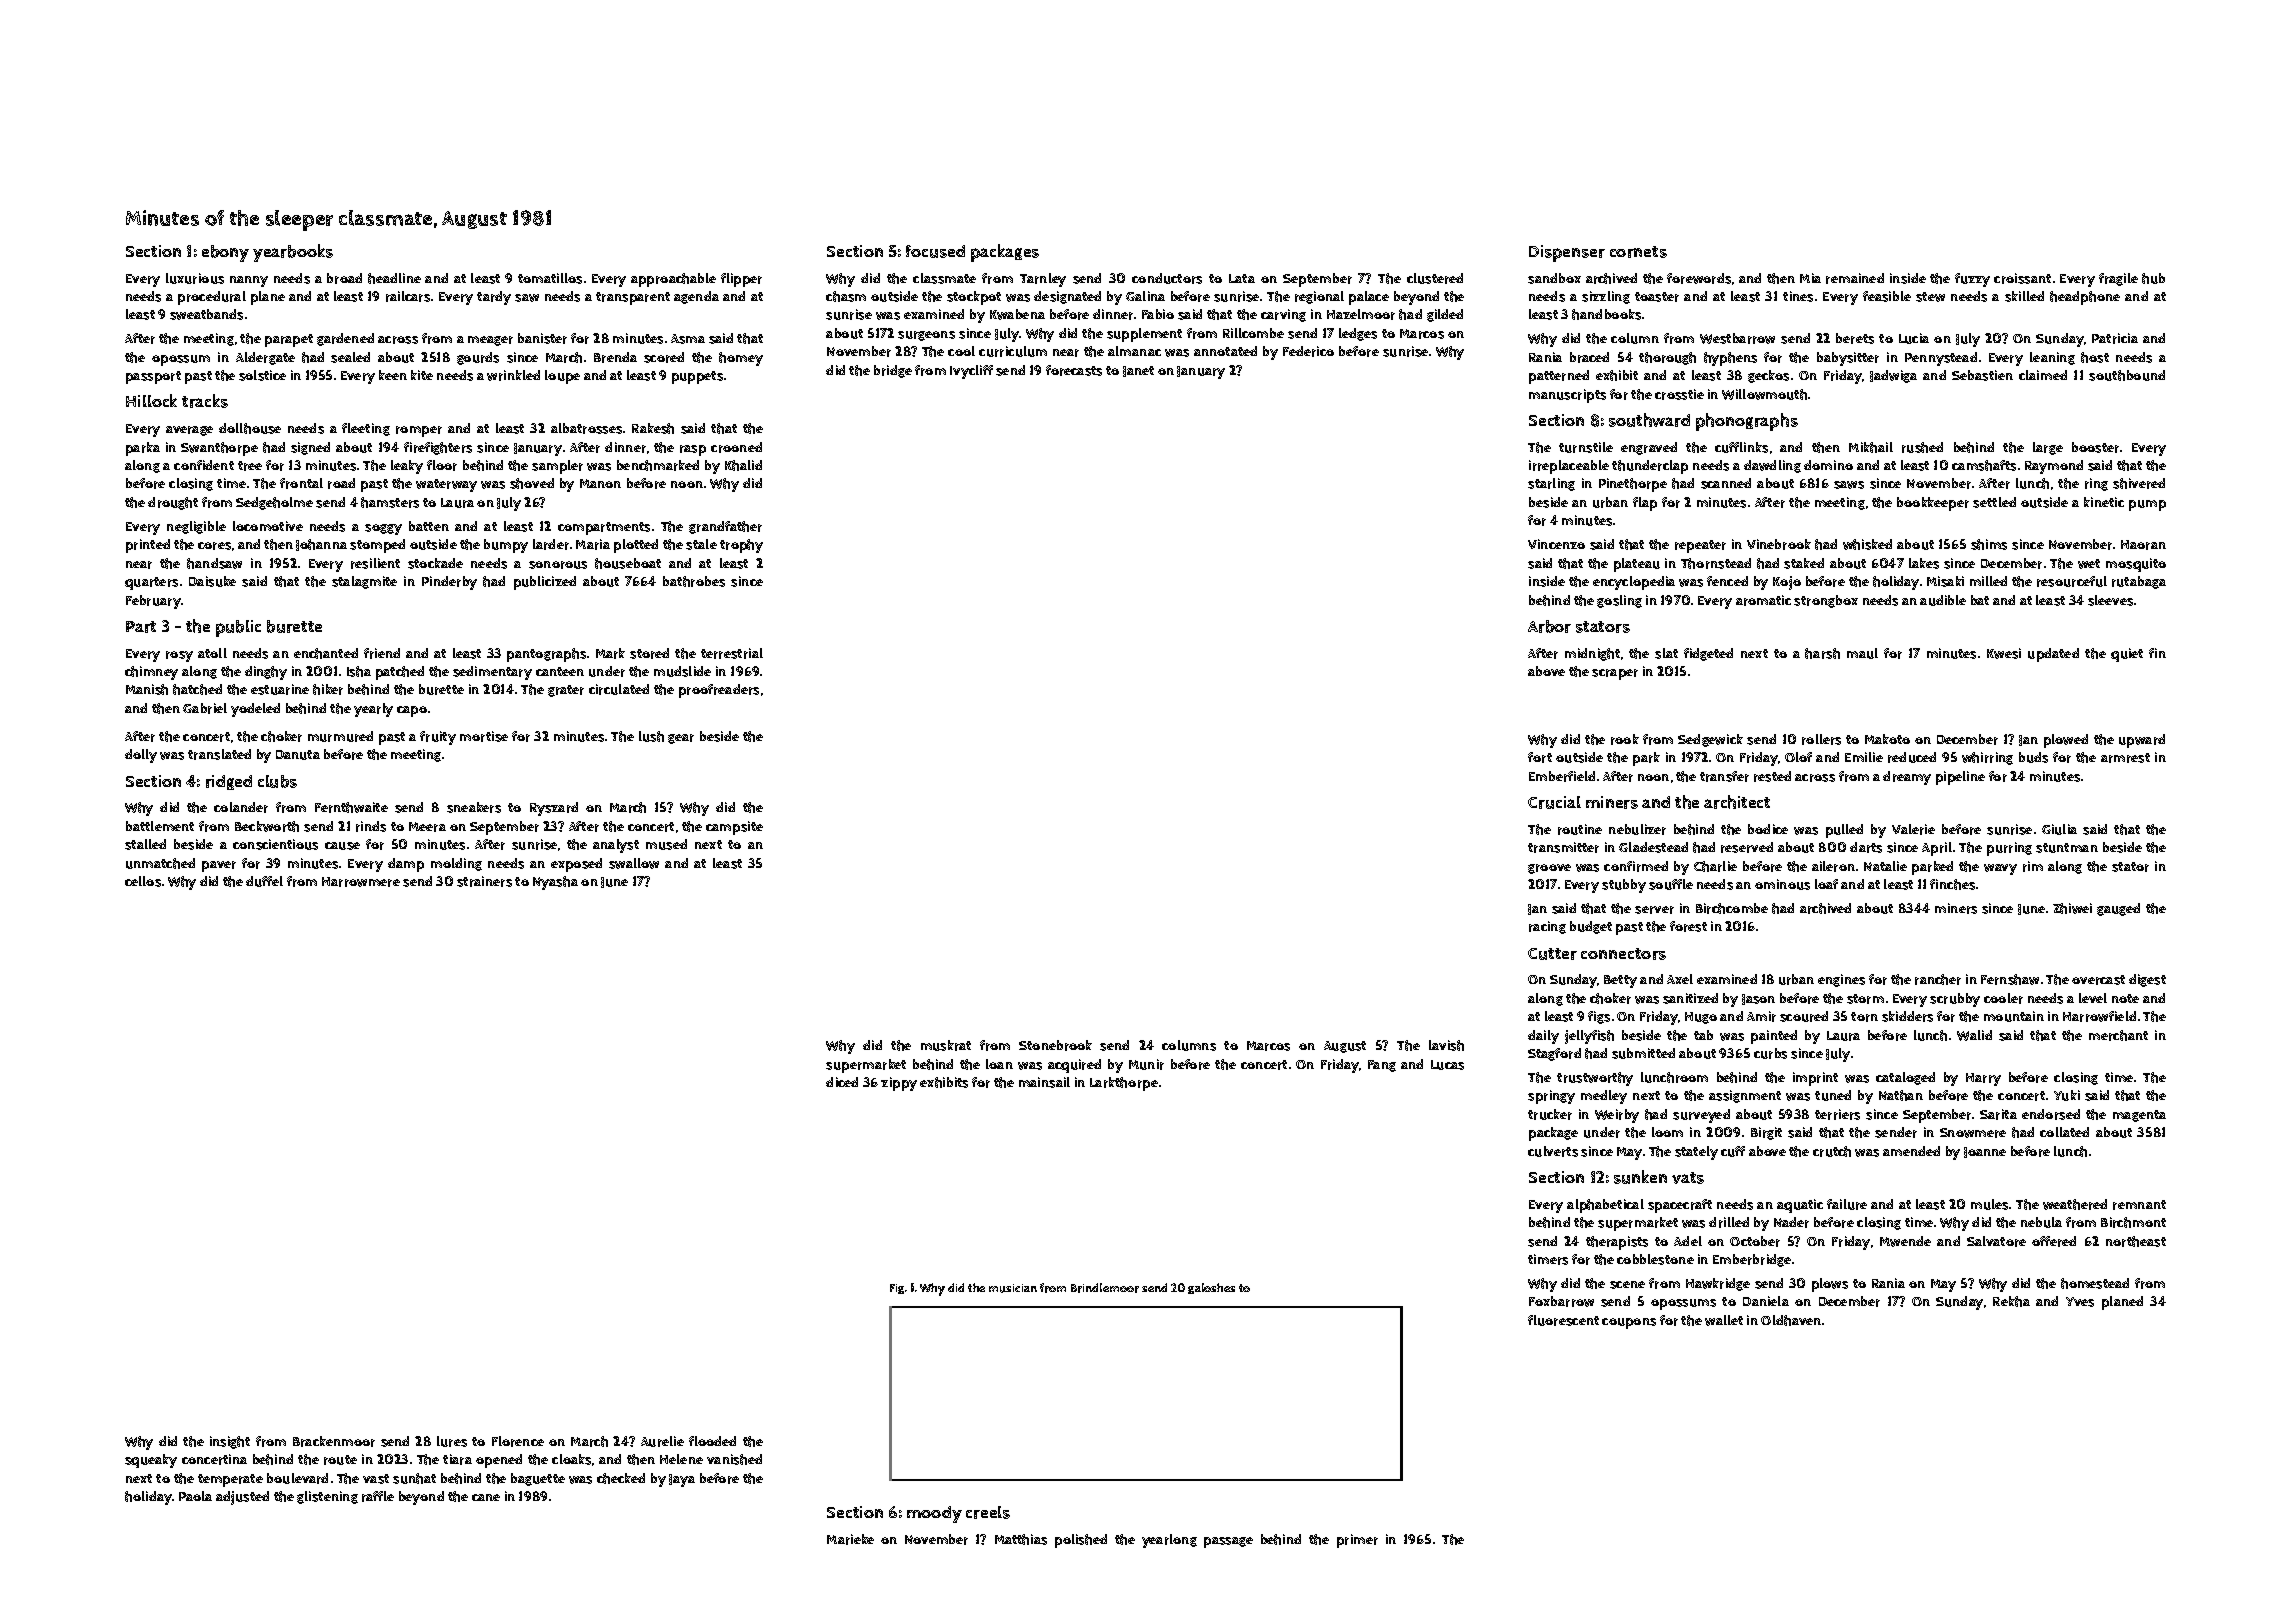 Image resolution: width=2292 pixels, height=1620 pixels. Describe the element at coordinates (1013, 1288) in the document. I see `musician` at that location.
